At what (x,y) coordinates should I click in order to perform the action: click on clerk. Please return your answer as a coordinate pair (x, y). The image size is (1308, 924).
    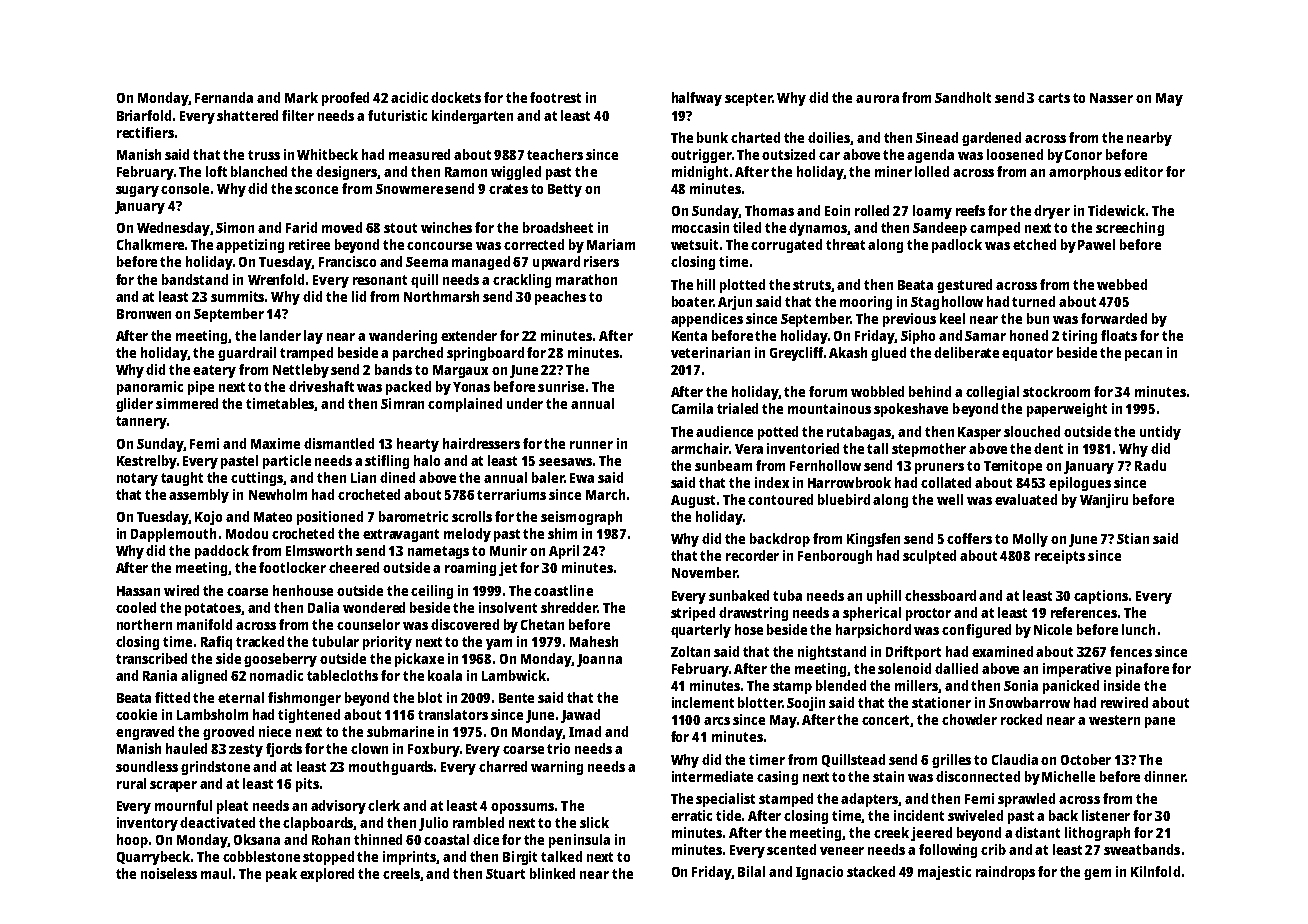
    Looking at the image, I should click on (384, 805).
